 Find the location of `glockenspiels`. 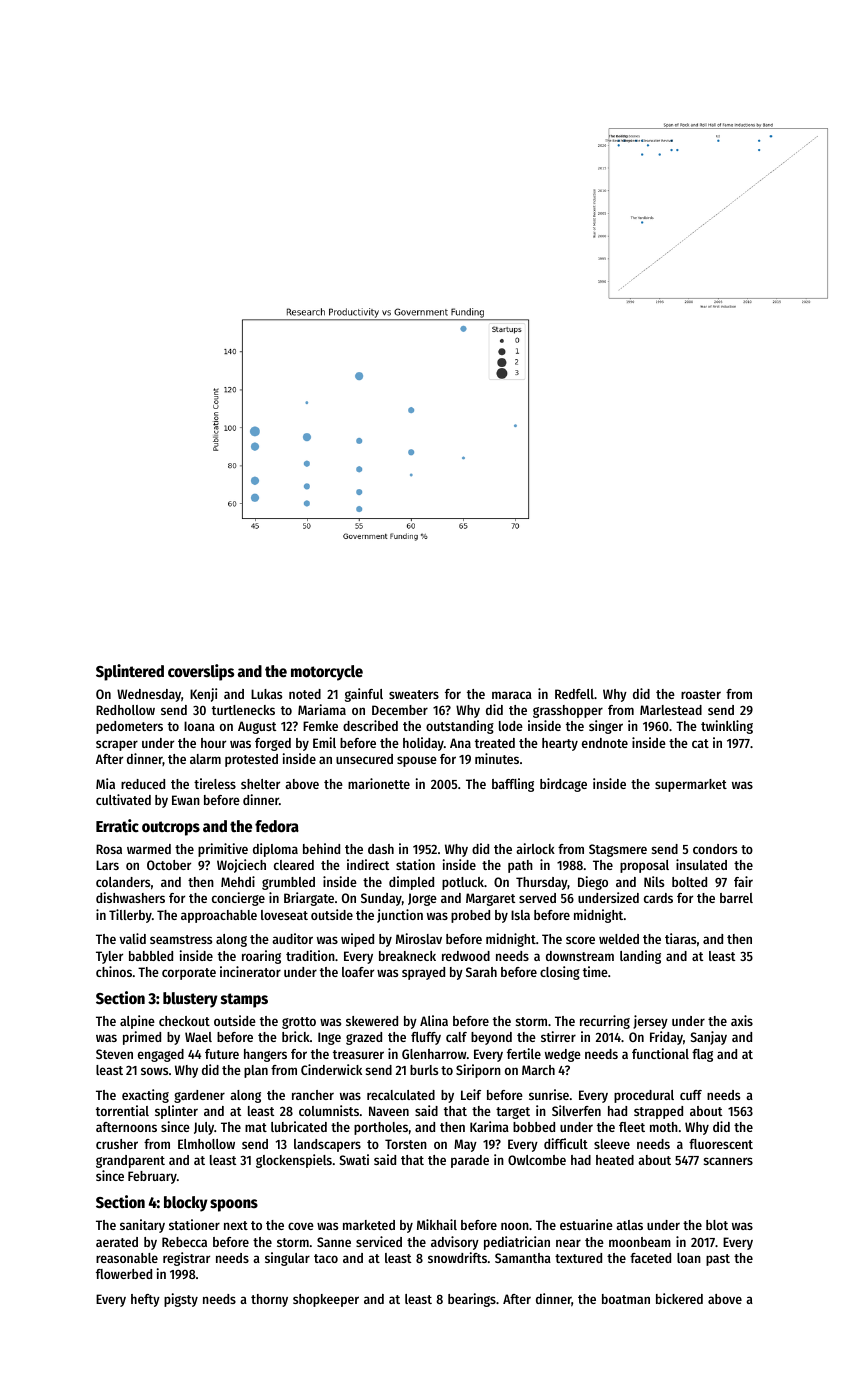

glockenspiels is located at coordinates (294, 1161).
